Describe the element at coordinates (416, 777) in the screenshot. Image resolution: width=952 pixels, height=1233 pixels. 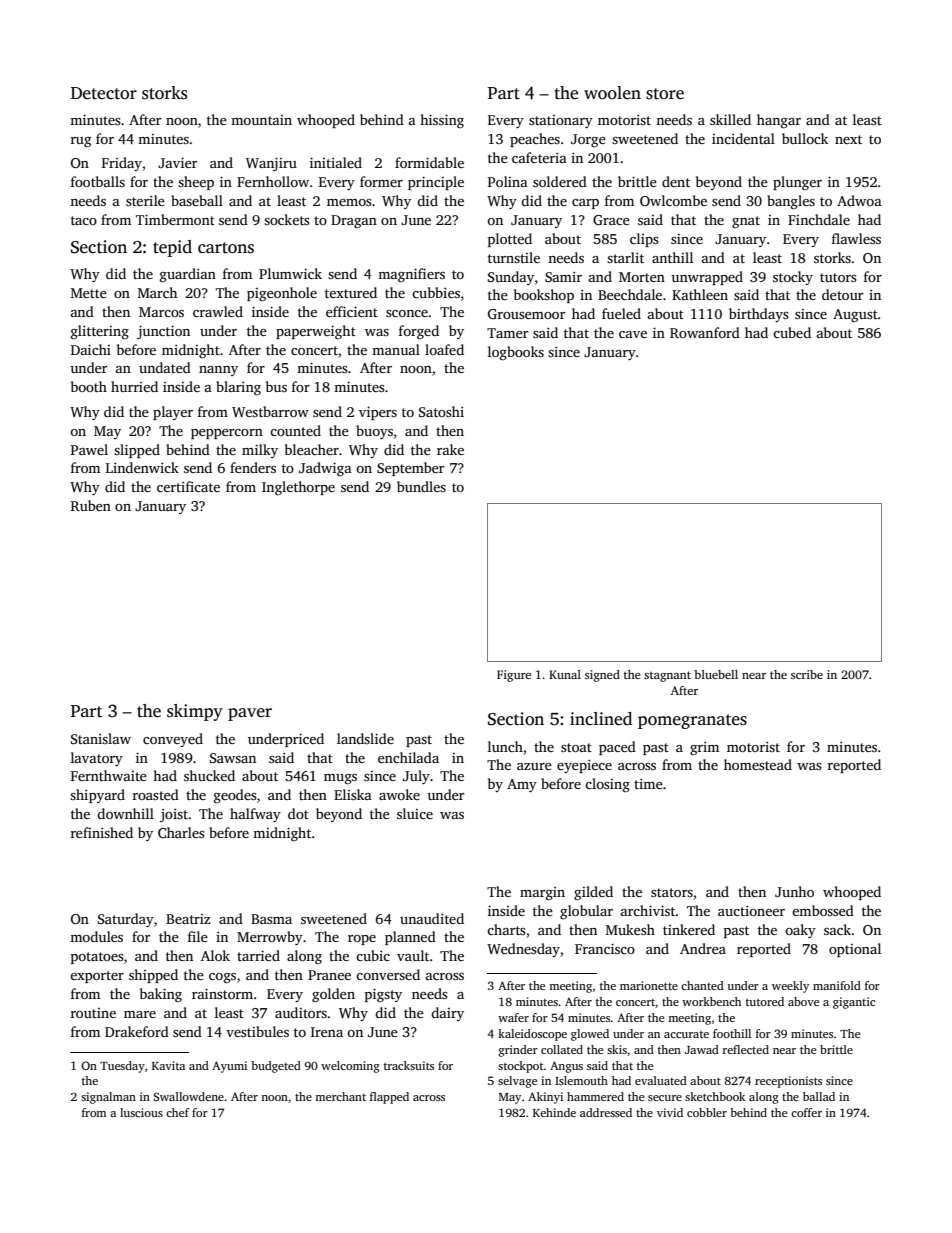
I see `July` at that location.
